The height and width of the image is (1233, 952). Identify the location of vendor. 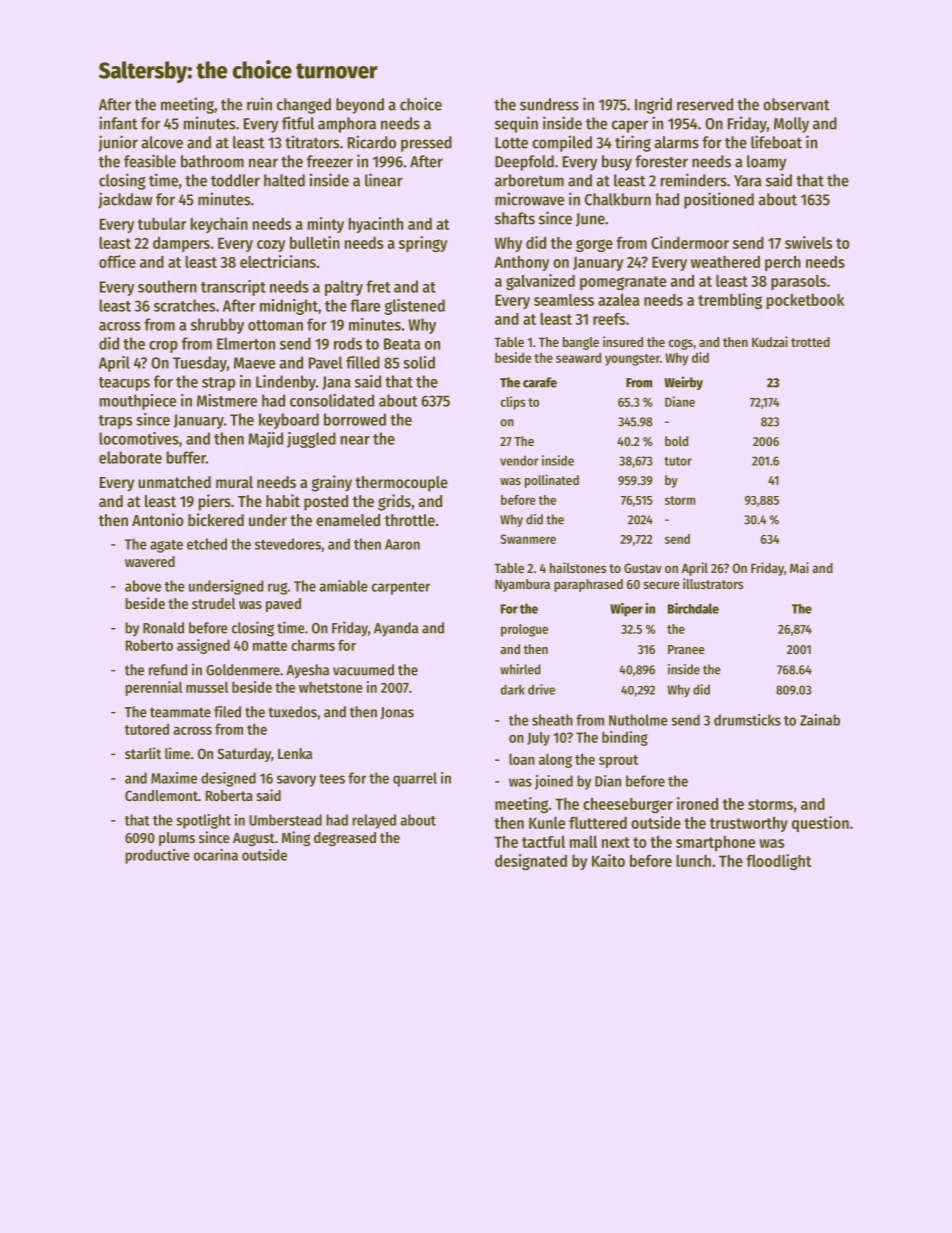
(519, 461).
